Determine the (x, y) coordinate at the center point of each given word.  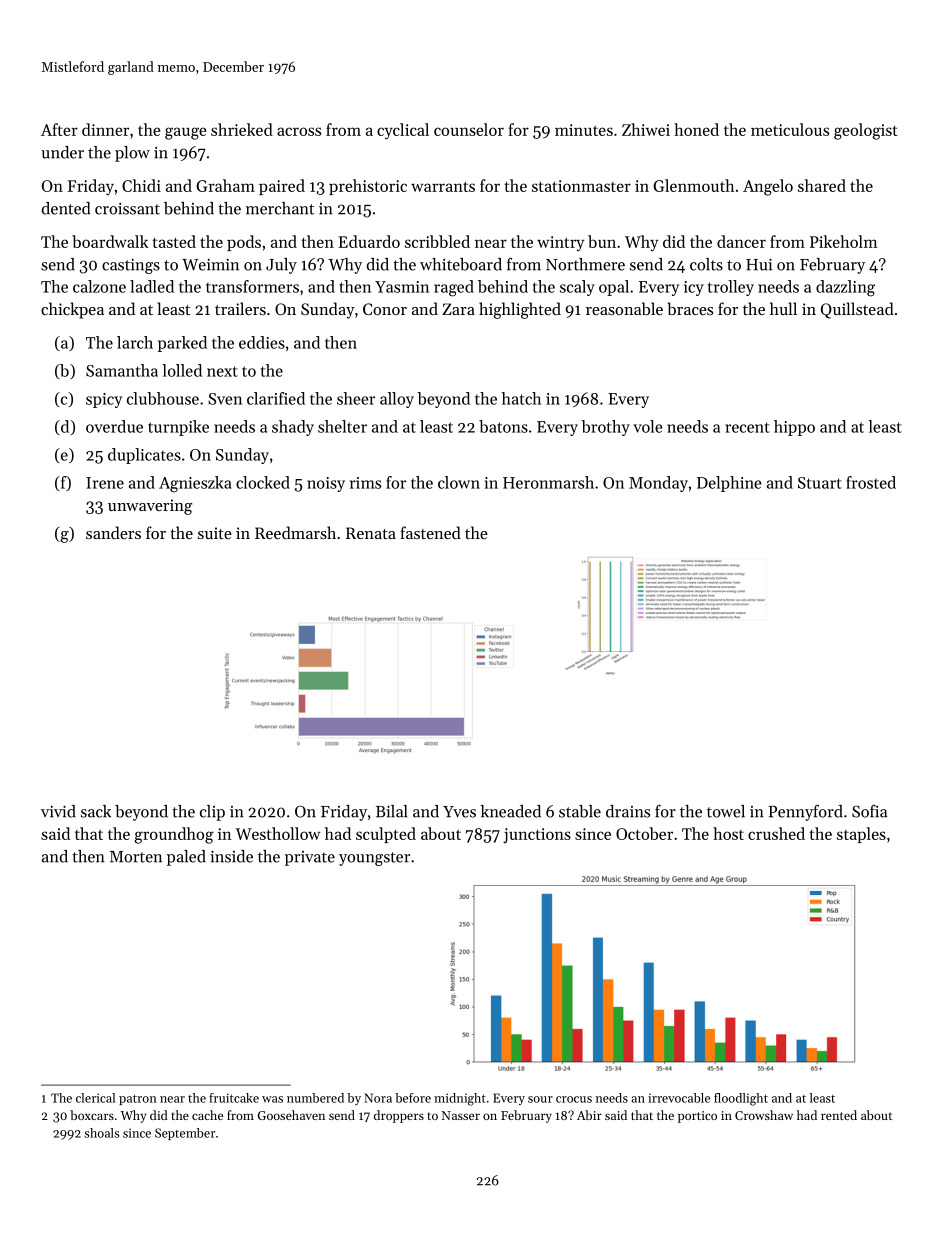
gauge (185, 133)
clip (212, 813)
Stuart (820, 483)
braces (690, 308)
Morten (136, 857)
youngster (374, 859)
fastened (430, 532)
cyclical (403, 131)
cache (207, 1115)
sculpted (386, 835)
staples (861, 835)
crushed (776, 833)
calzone (99, 286)
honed (696, 129)
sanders (113, 532)
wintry (560, 244)
